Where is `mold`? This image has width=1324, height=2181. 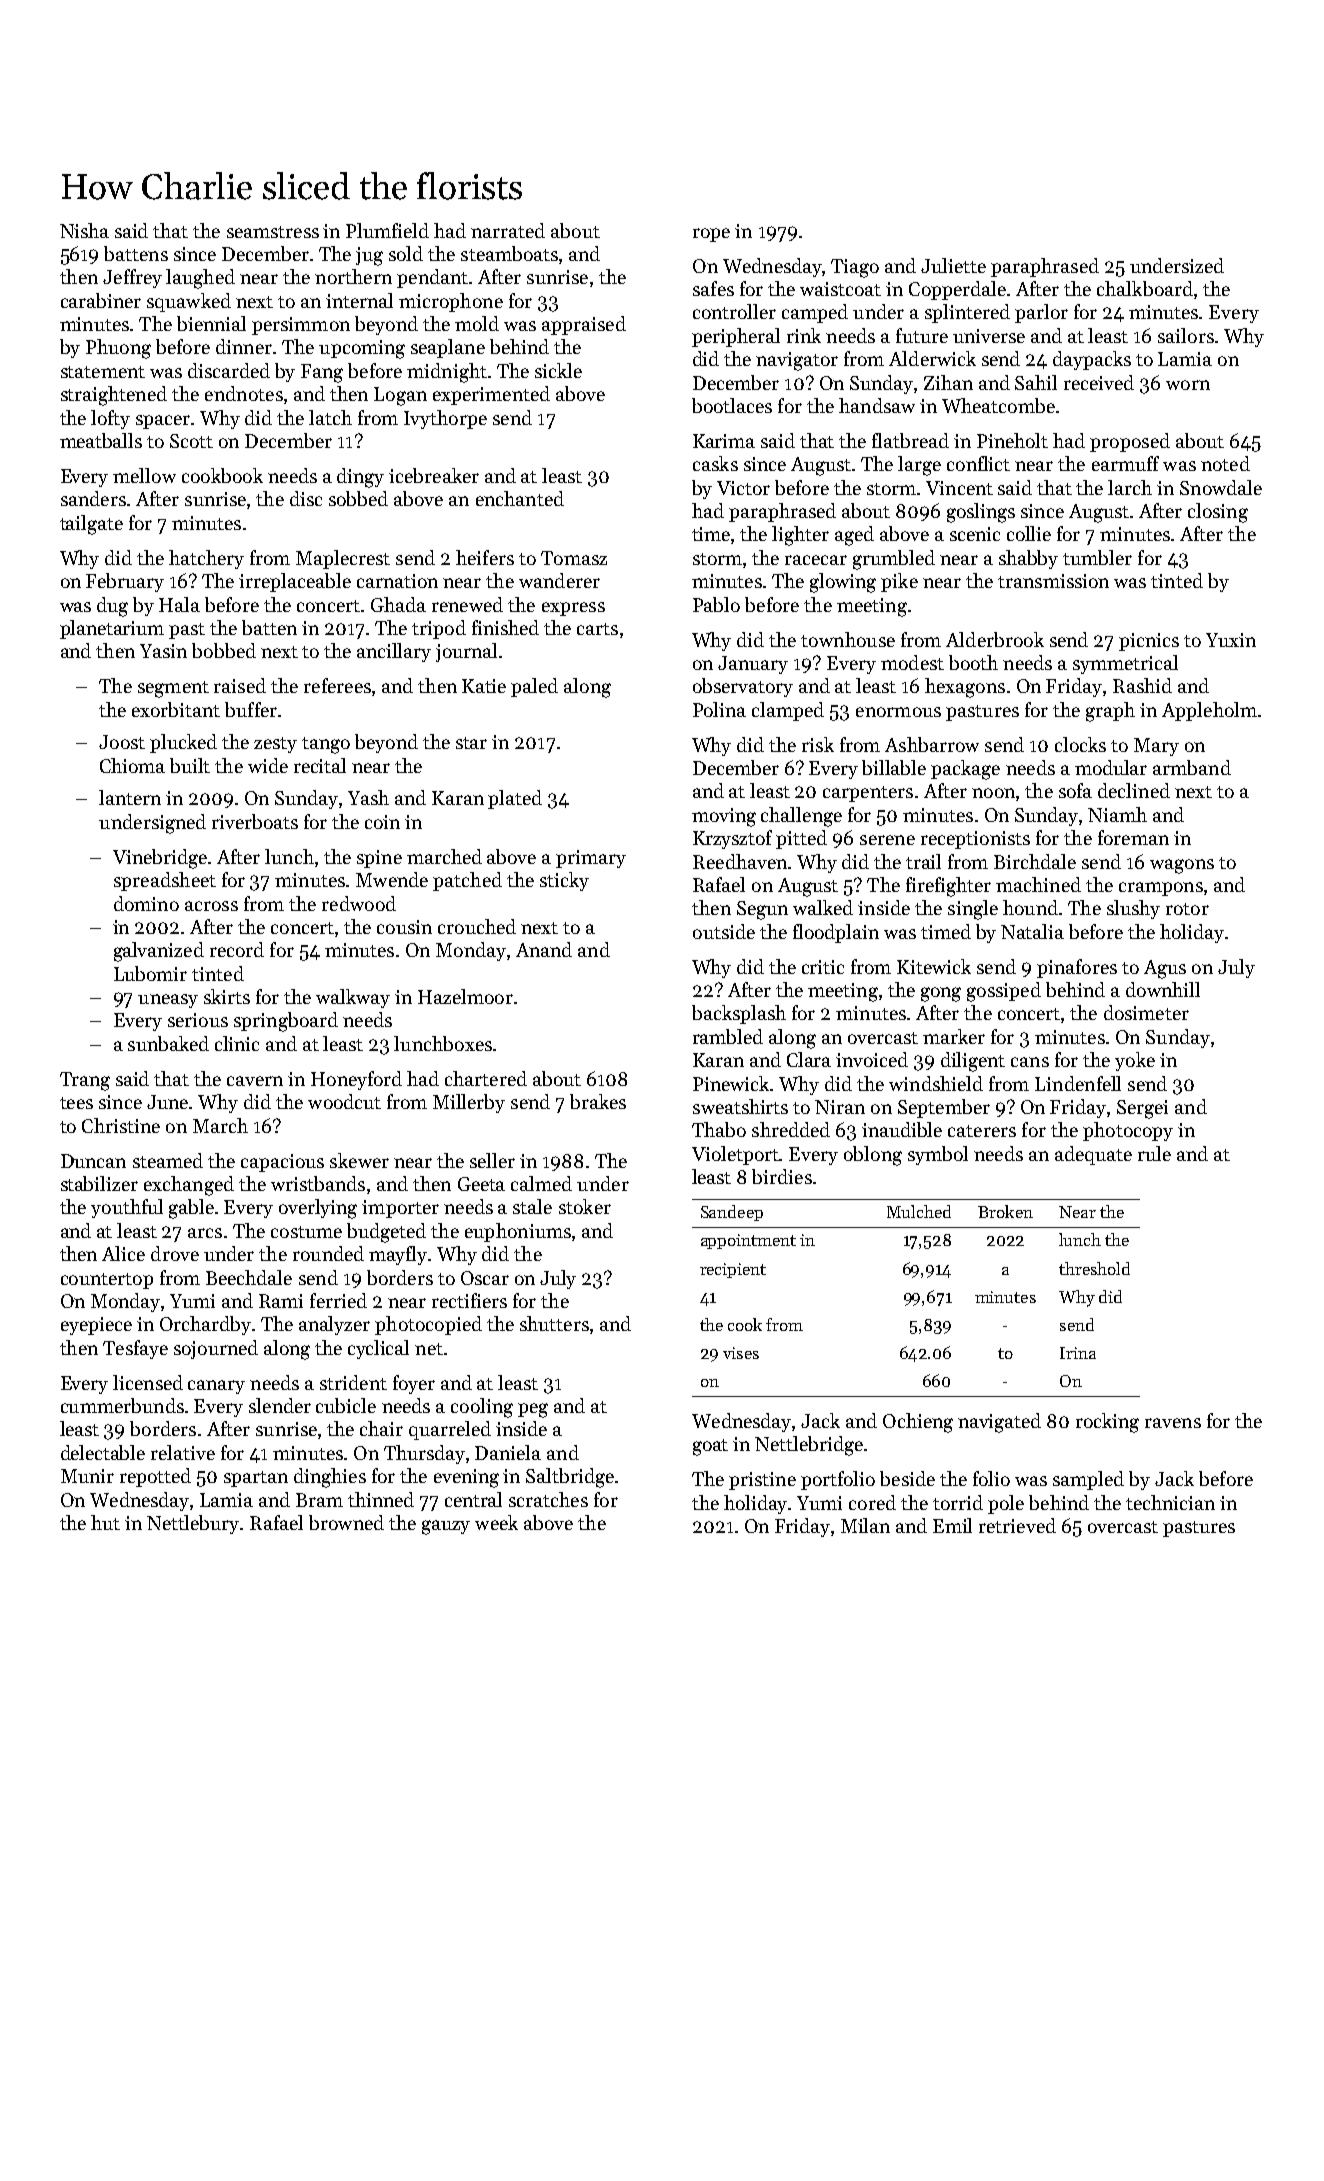
mold is located at coordinates (477, 323).
